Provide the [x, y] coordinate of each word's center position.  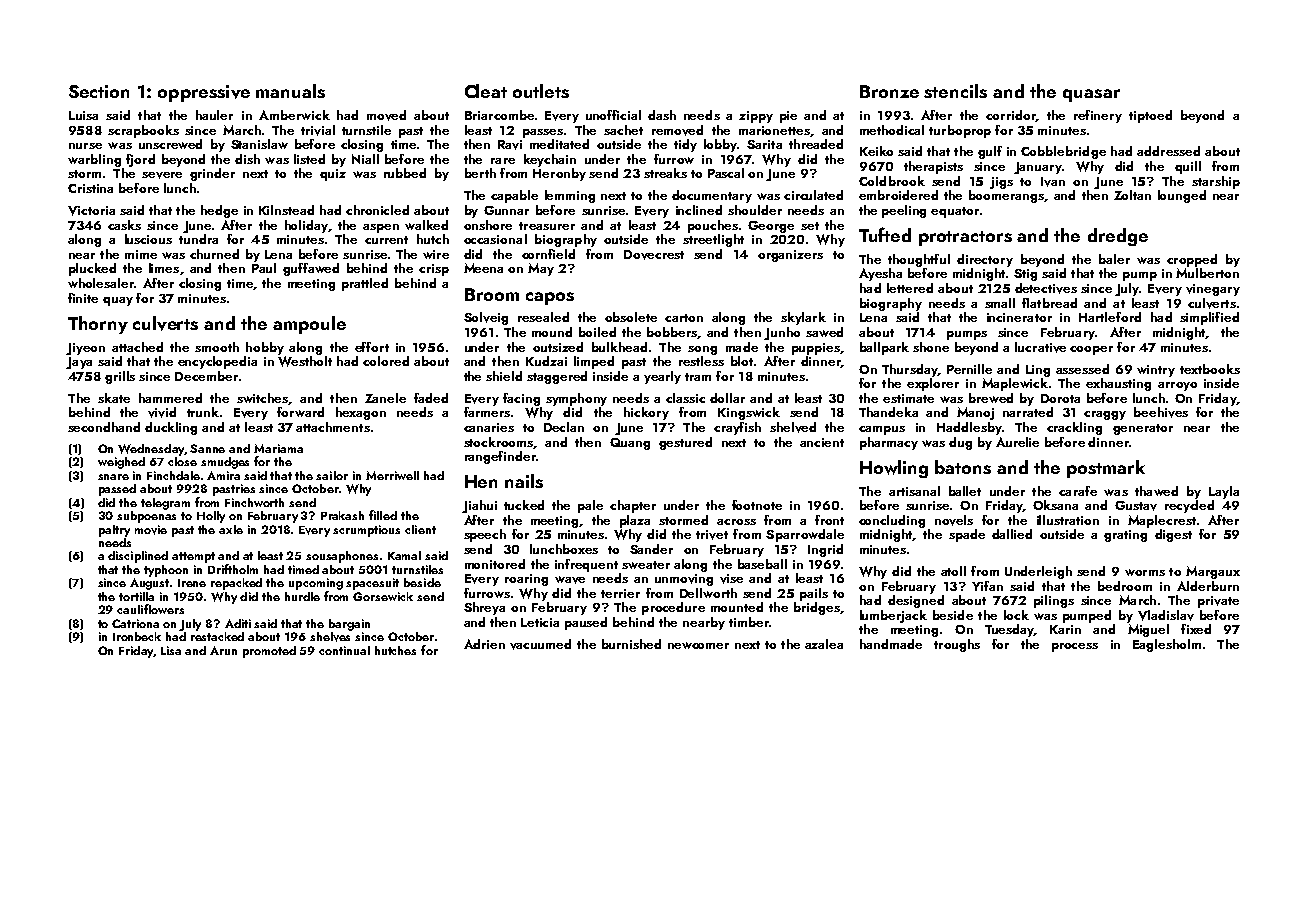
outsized [558, 347]
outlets [541, 91]
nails [524, 481]
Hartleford [1110, 317]
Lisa [171, 650]
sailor [332, 475]
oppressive [204, 93]
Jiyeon [85, 349]
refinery [1098, 116]
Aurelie [1017, 442]
